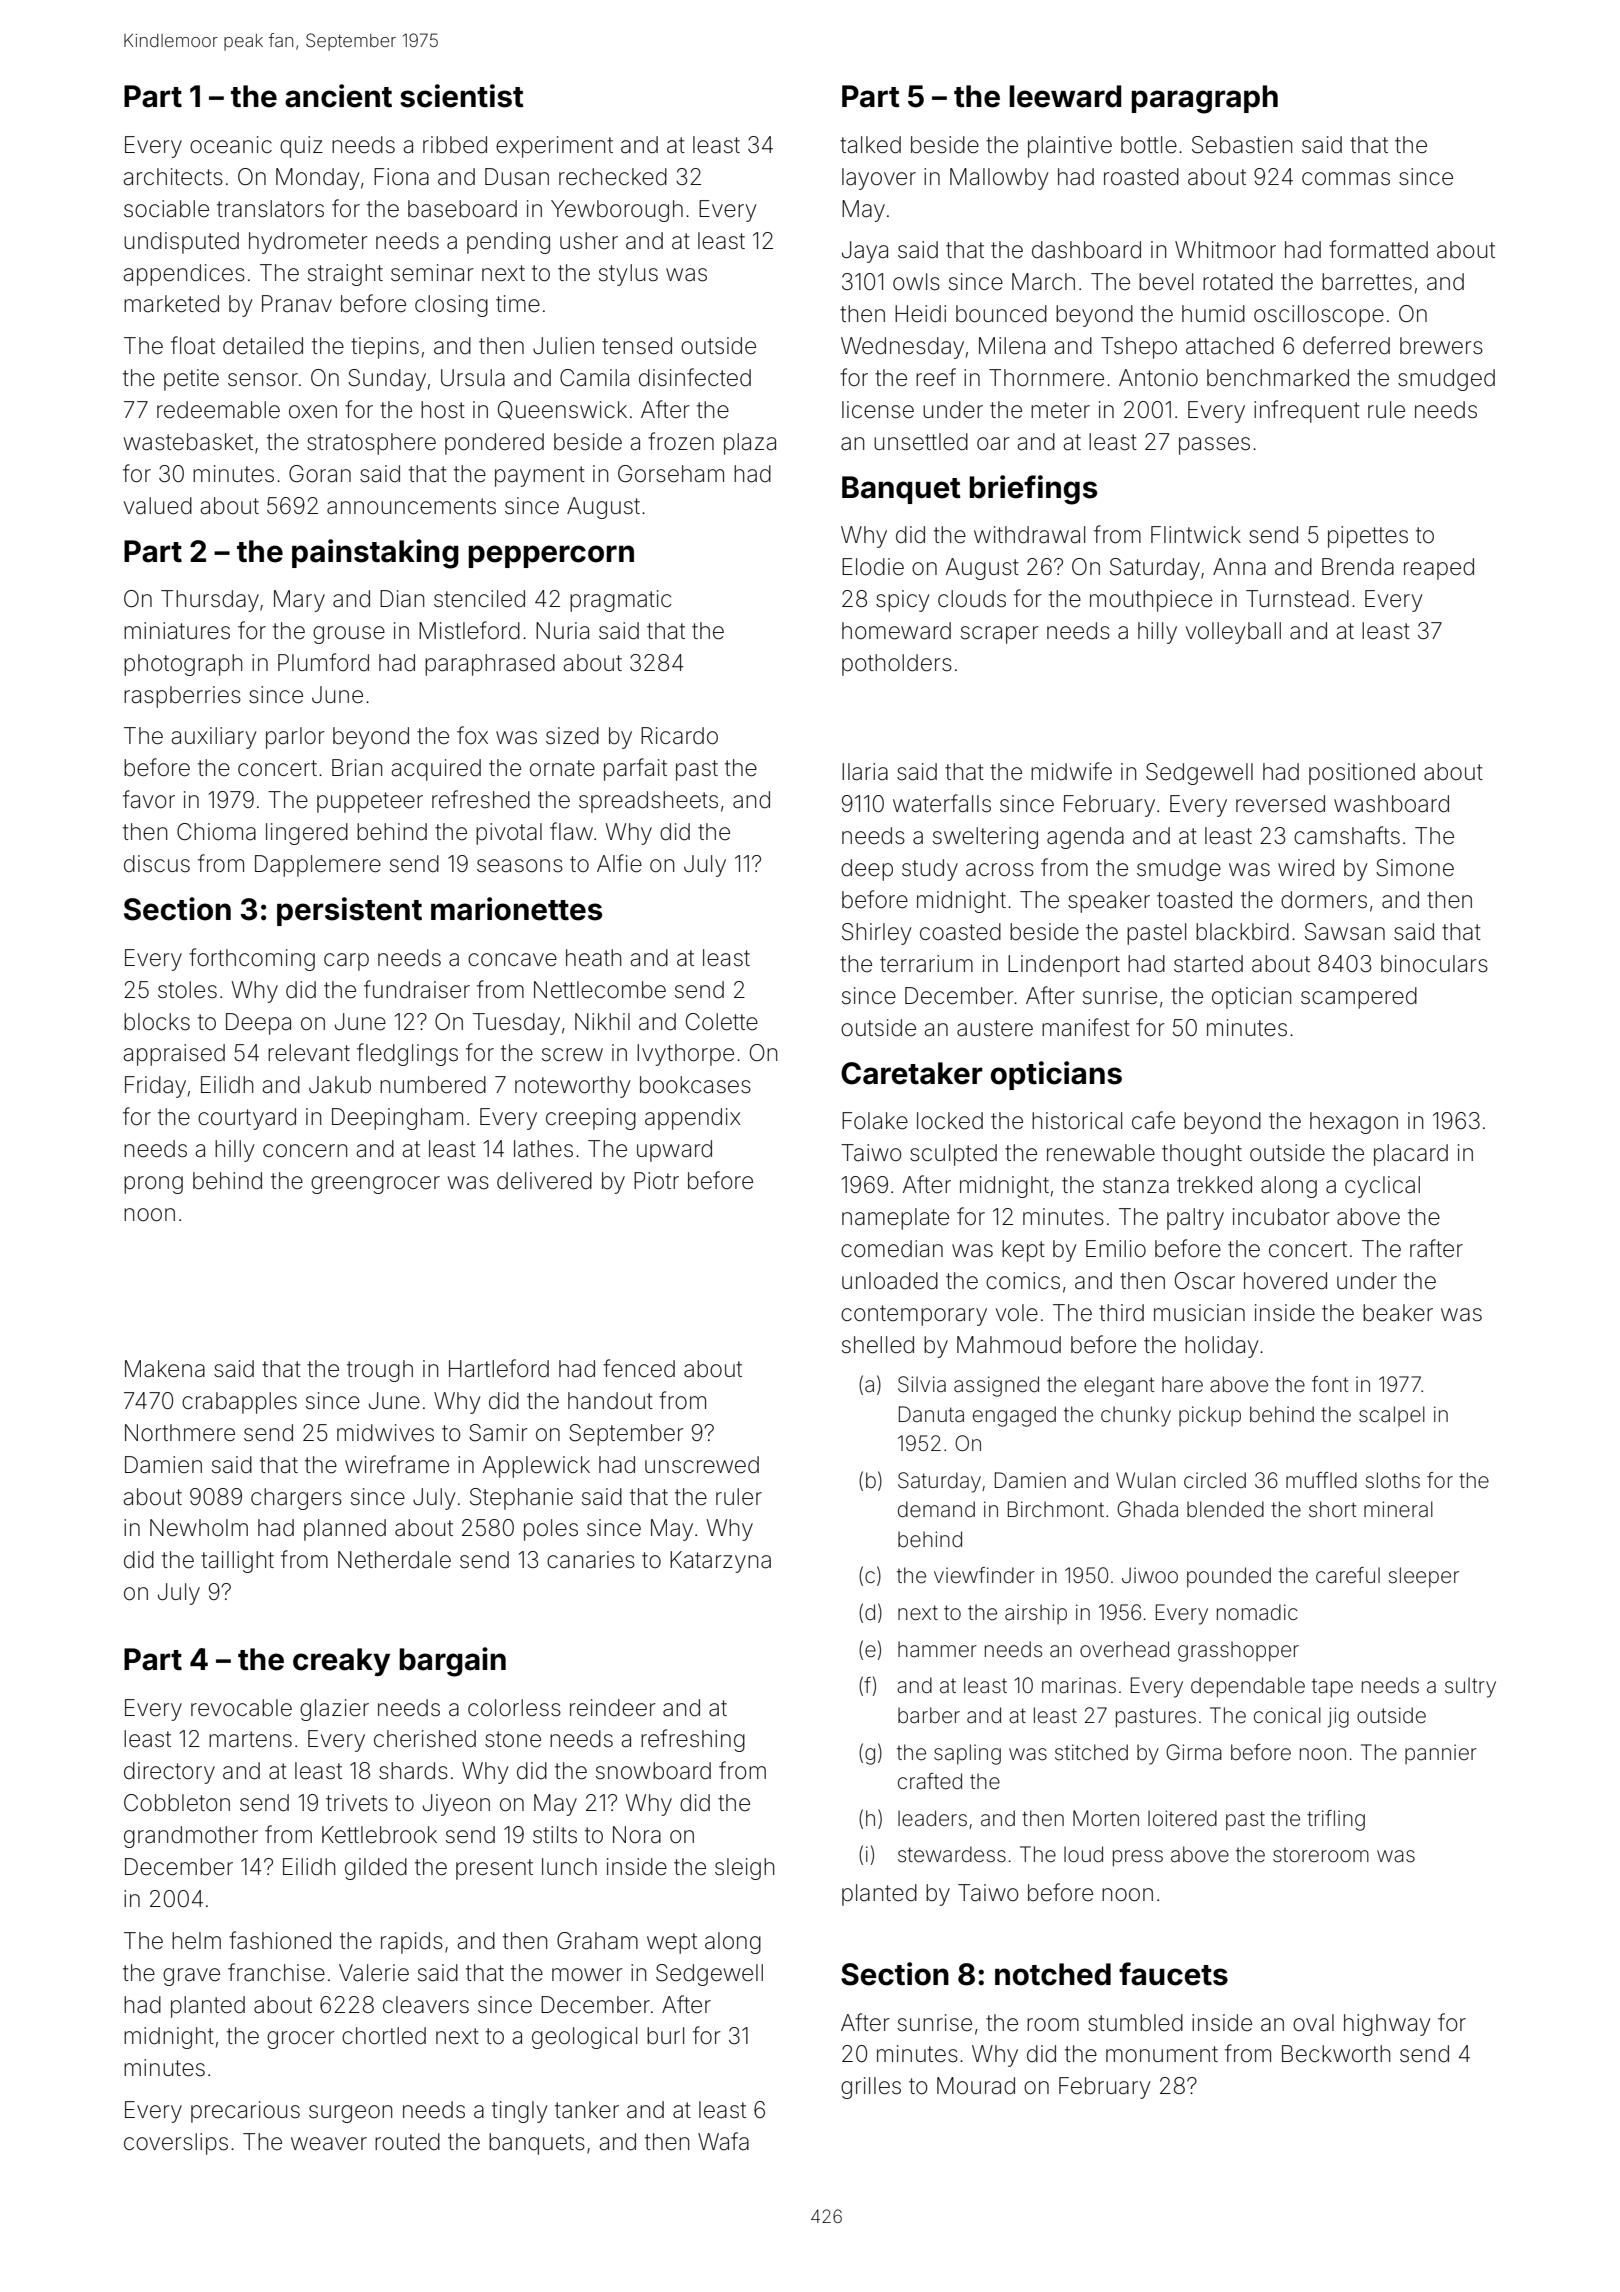 Image resolution: width=1620 pixels, height=2292 pixels. What do you see at coordinates (180, 1433) in the screenshot?
I see `Northmere` at bounding box center [180, 1433].
